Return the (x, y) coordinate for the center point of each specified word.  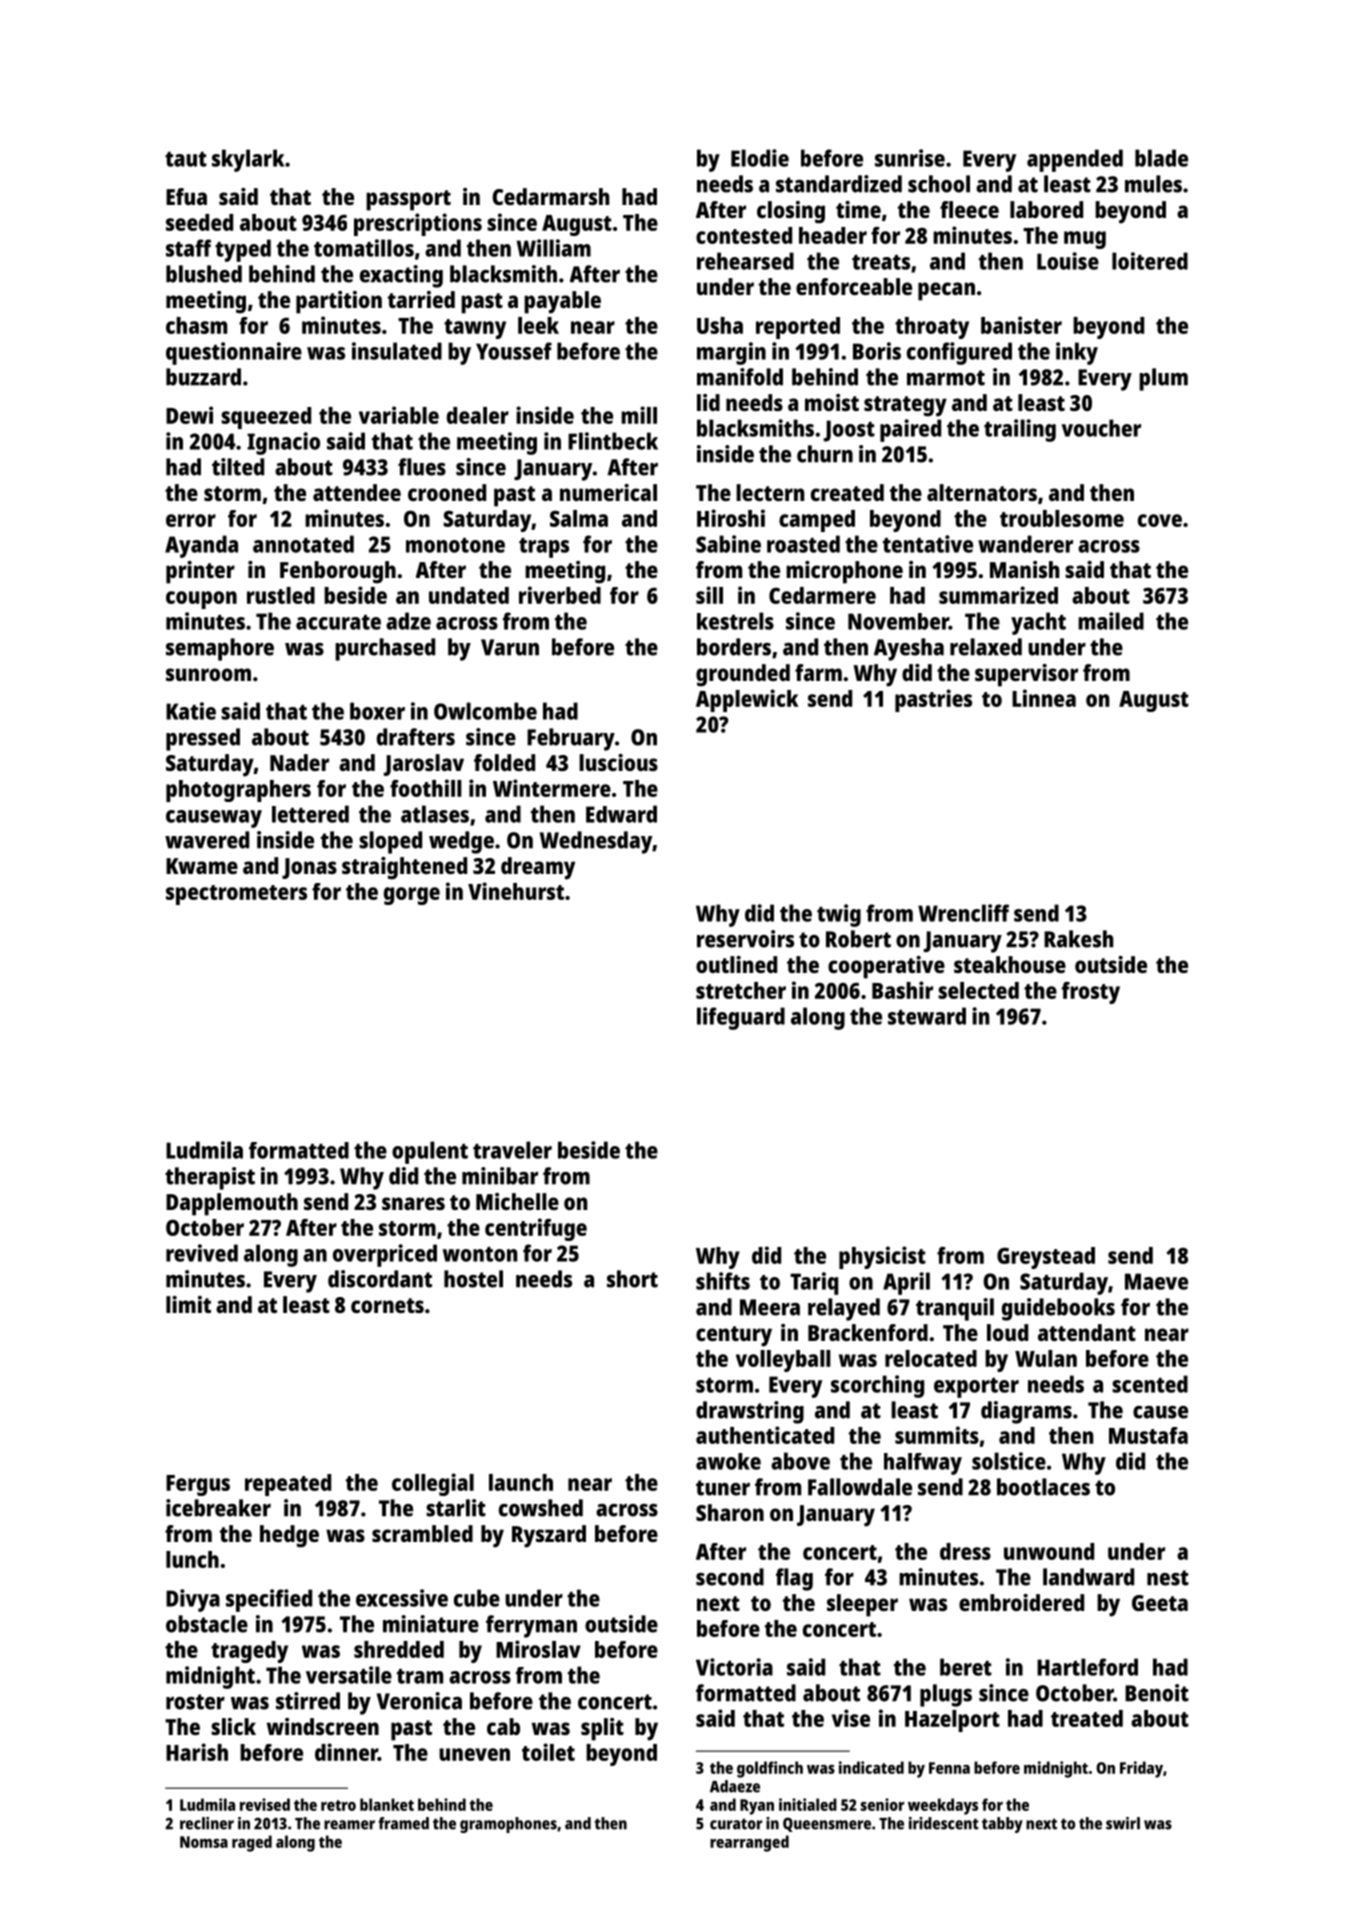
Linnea (1044, 698)
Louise (1068, 261)
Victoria (734, 1667)
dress (965, 1551)
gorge (412, 896)
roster (195, 1702)
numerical (608, 492)
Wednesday (596, 842)
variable (399, 415)
